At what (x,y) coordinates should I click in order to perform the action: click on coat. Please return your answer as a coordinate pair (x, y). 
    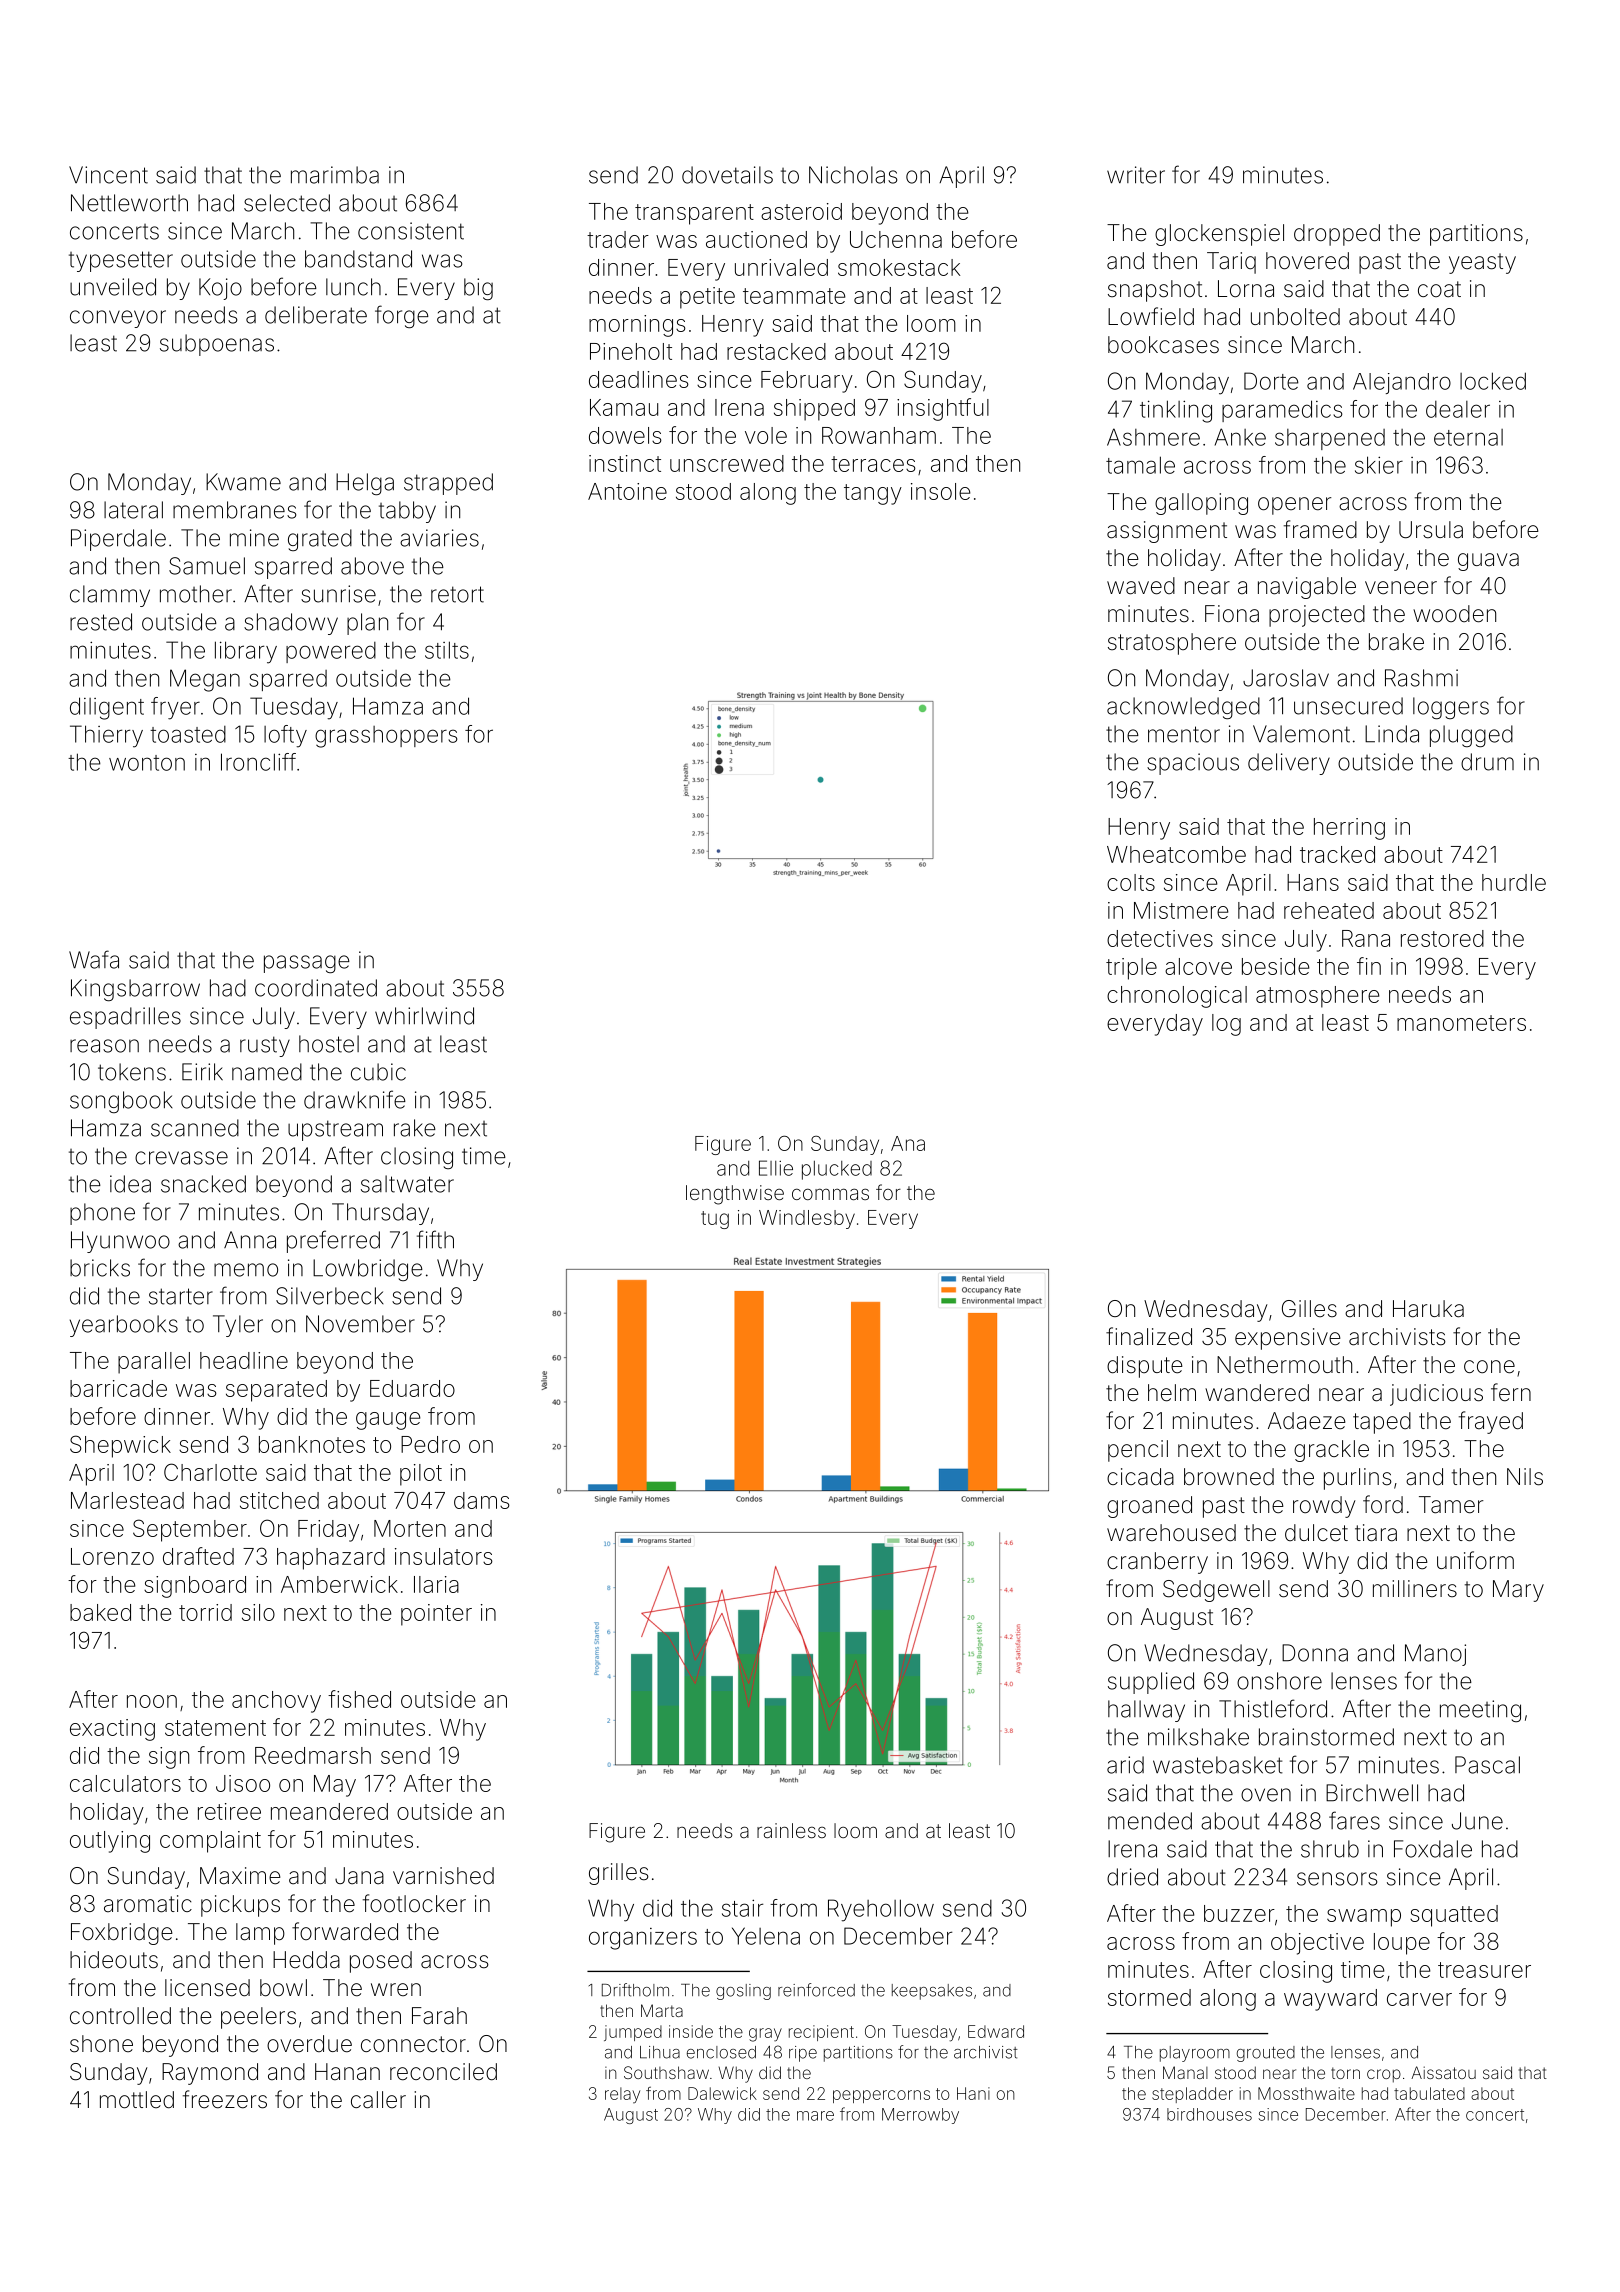
    Looking at the image, I should click on (1439, 289).
